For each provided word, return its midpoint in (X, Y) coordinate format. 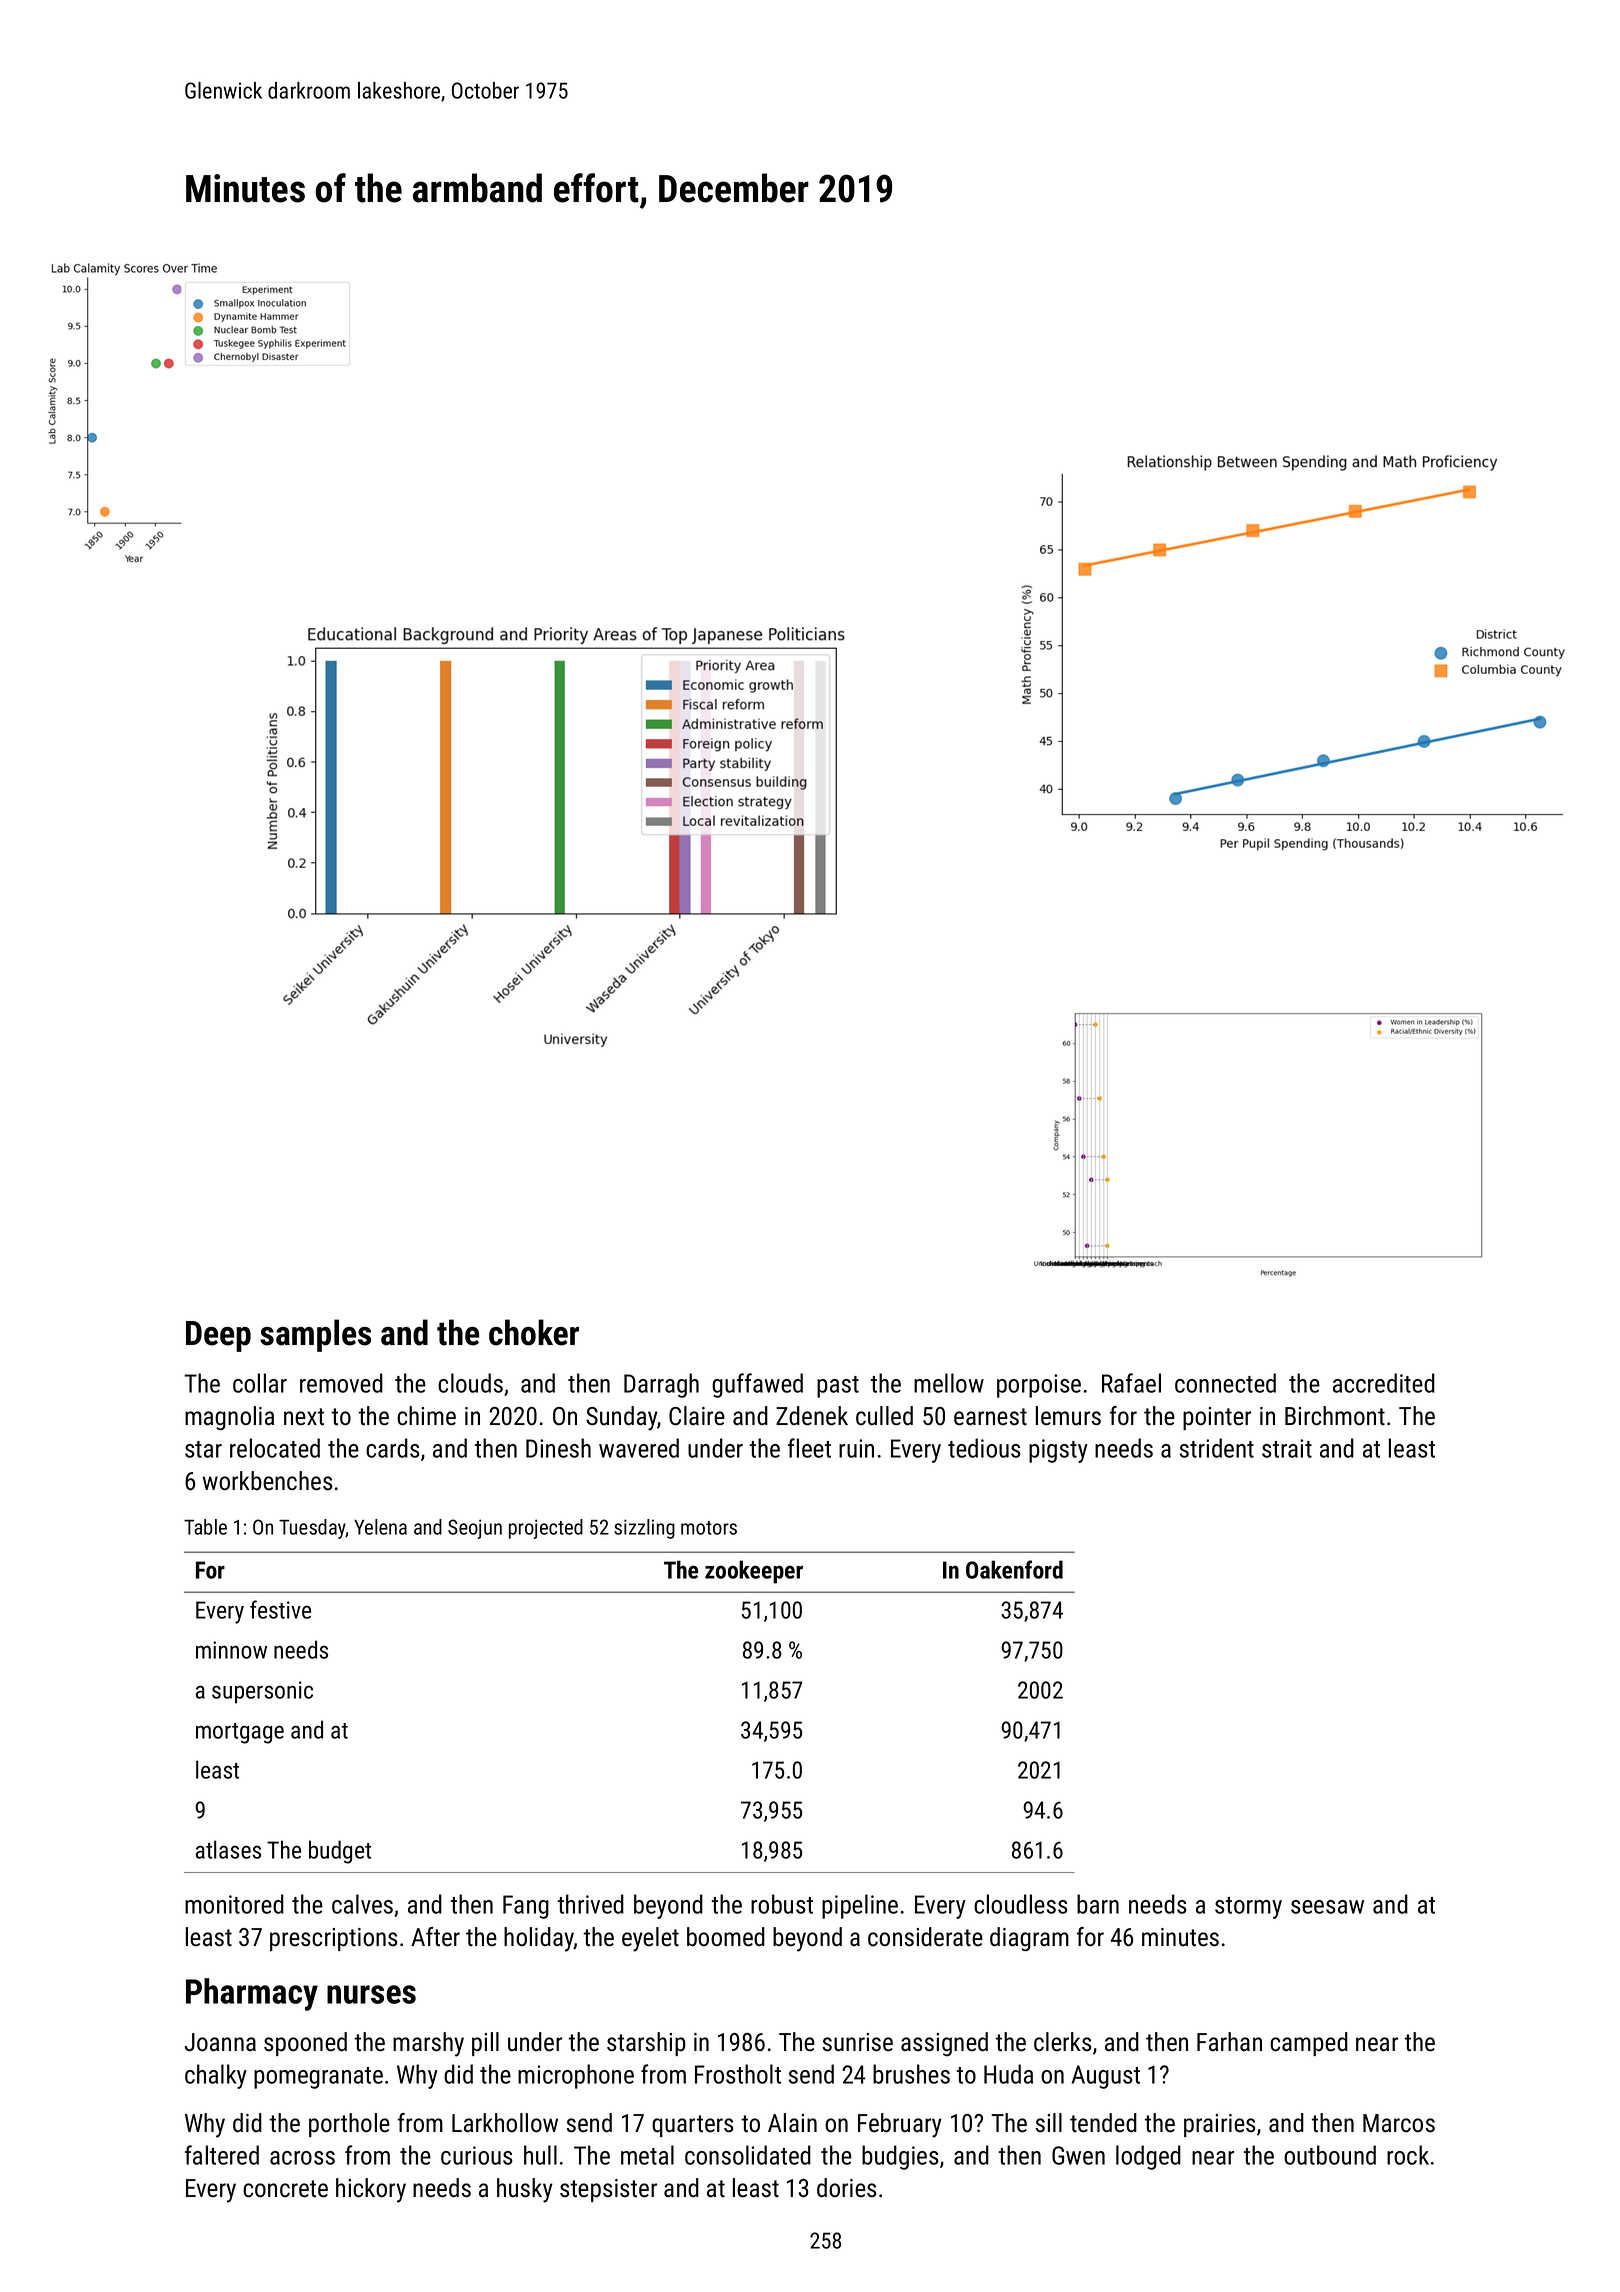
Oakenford (1014, 1569)
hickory (371, 2190)
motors (709, 1528)
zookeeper (754, 1572)
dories (847, 2188)
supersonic (262, 1692)
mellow (949, 1383)
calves (362, 1904)
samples (315, 1335)
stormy (1248, 1908)
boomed (726, 1937)
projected (546, 1529)
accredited (1384, 1383)
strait (1287, 1448)
